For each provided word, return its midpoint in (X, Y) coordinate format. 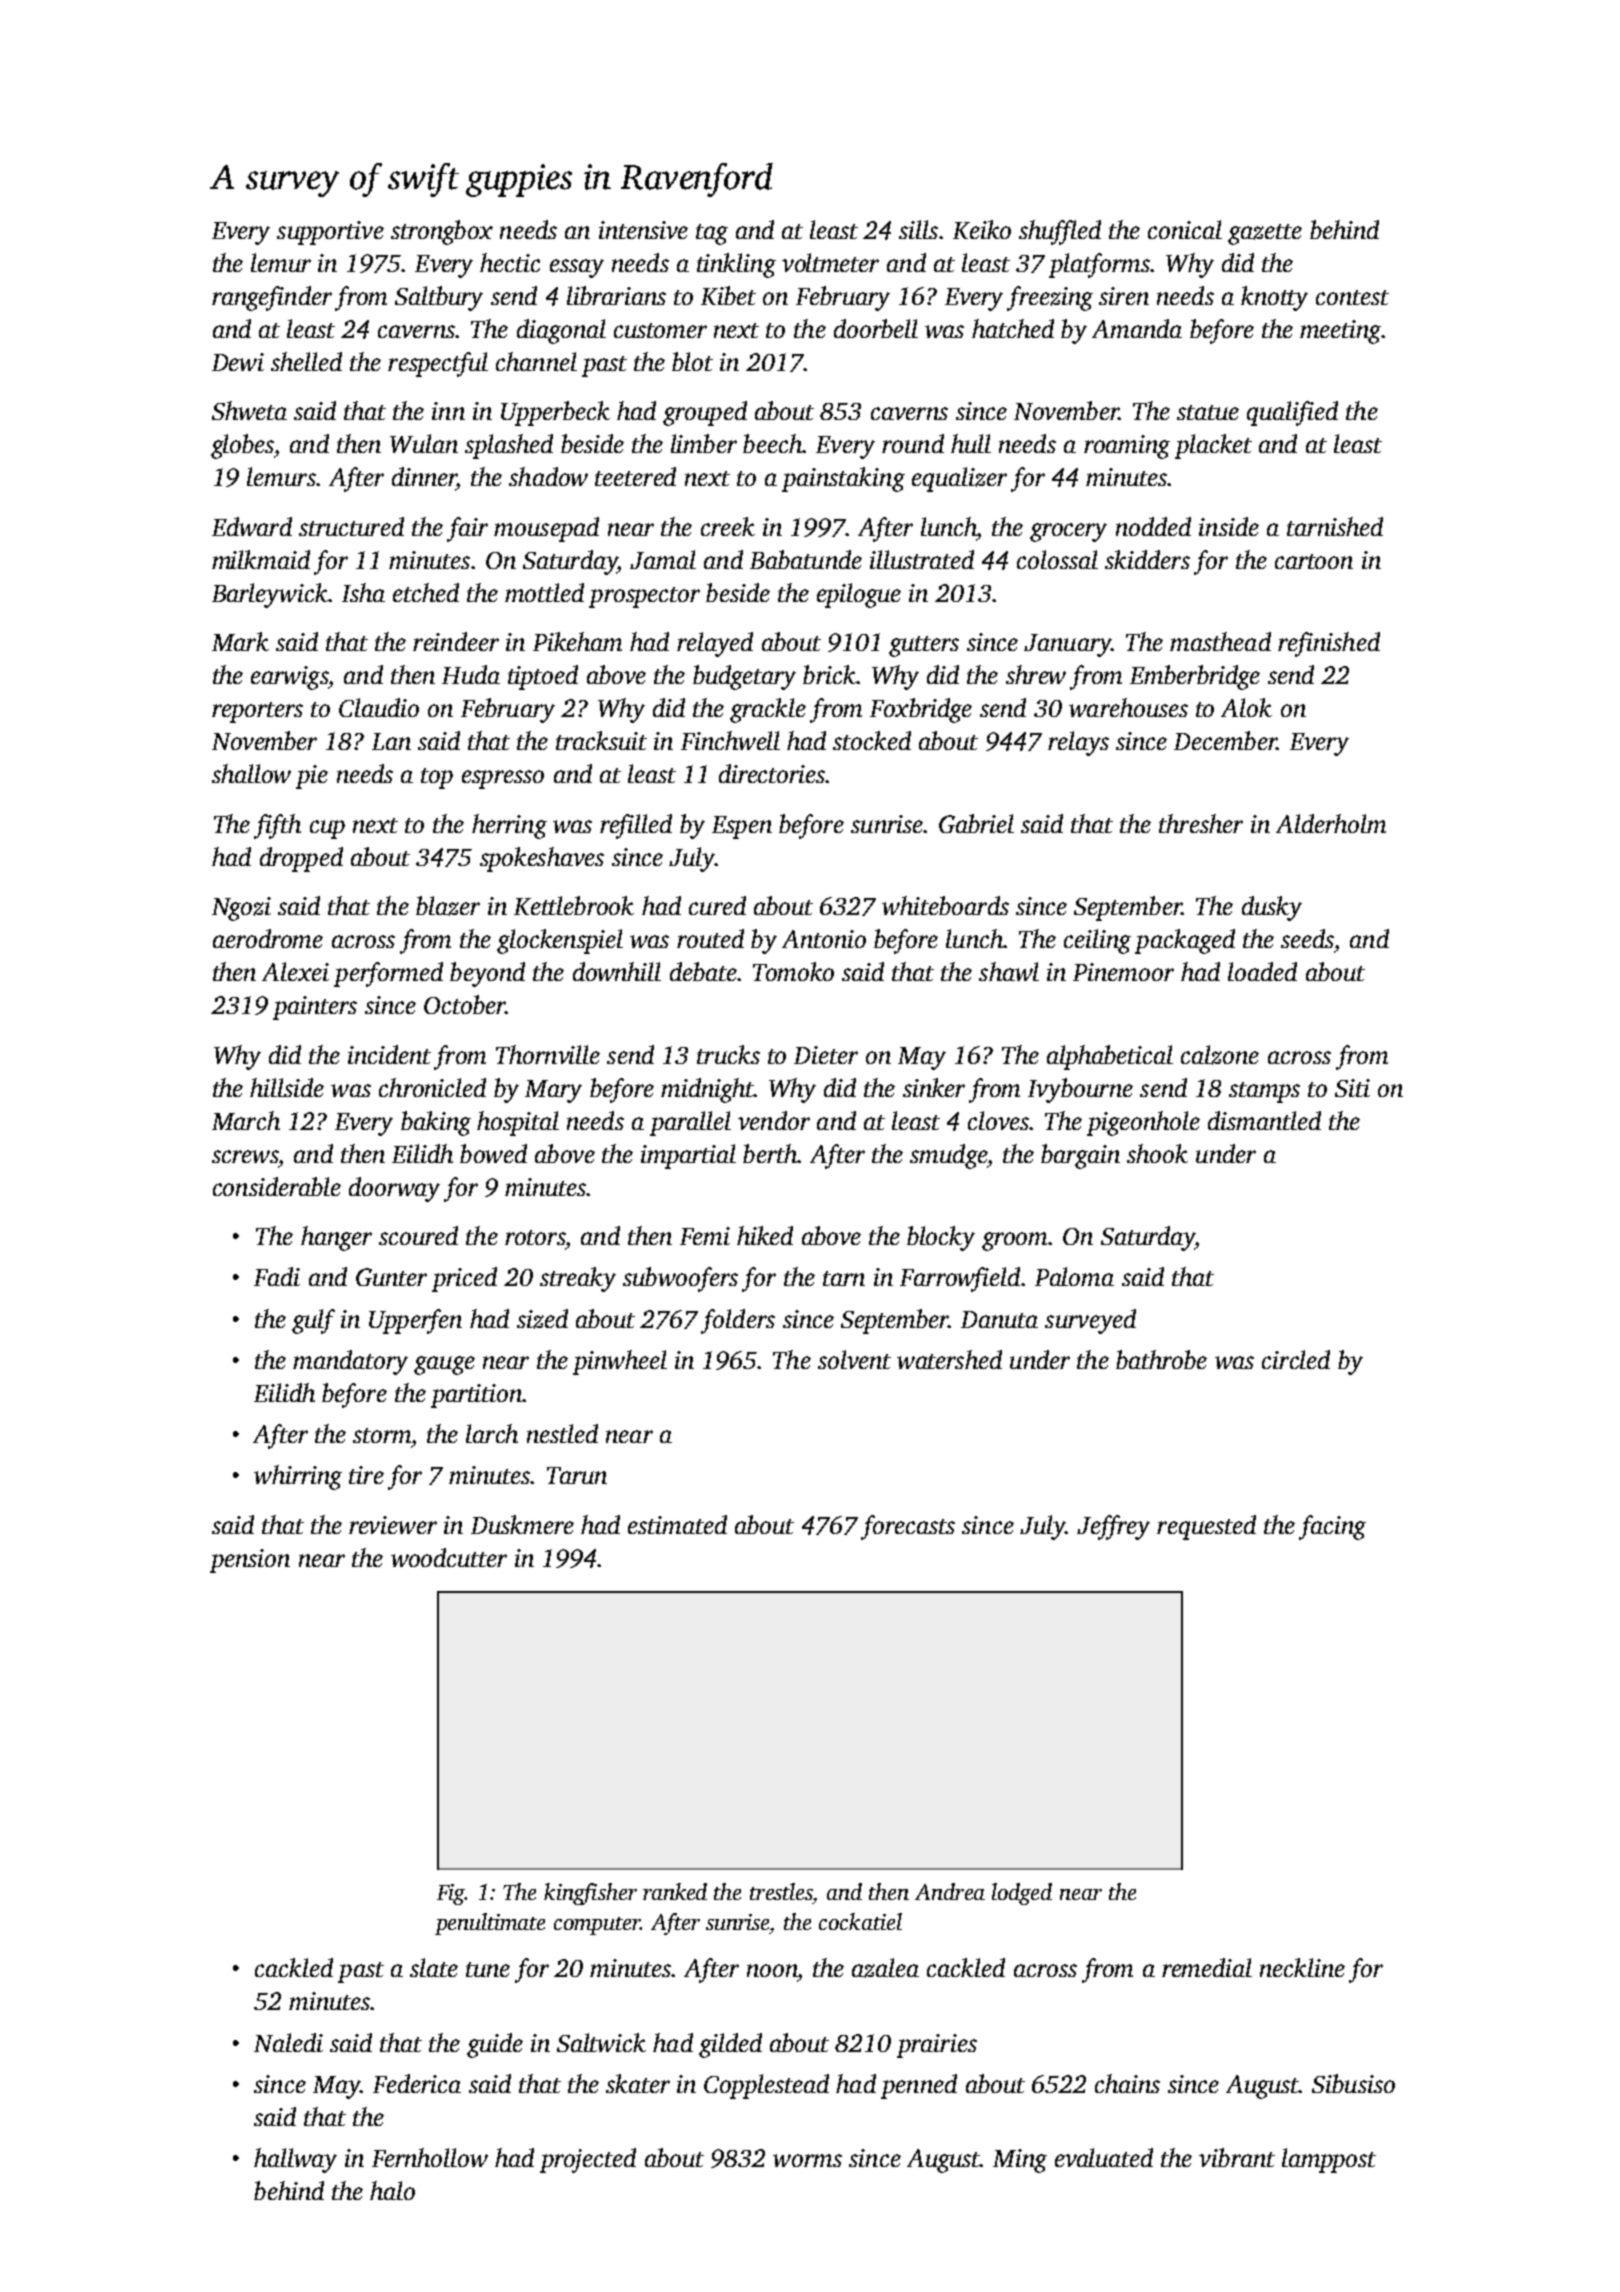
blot (692, 361)
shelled (306, 361)
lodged (1022, 1894)
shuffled (1060, 232)
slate (434, 1967)
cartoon (1314, 561)
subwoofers (680, 1279)
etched (426, 592)
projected (588, 2160)
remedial (1207, 1967)
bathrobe (1161, 1359)
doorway (394, 1189)
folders (738, 1321)
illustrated (922, 559)
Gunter (391, 1277)
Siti (1352, 1088)
